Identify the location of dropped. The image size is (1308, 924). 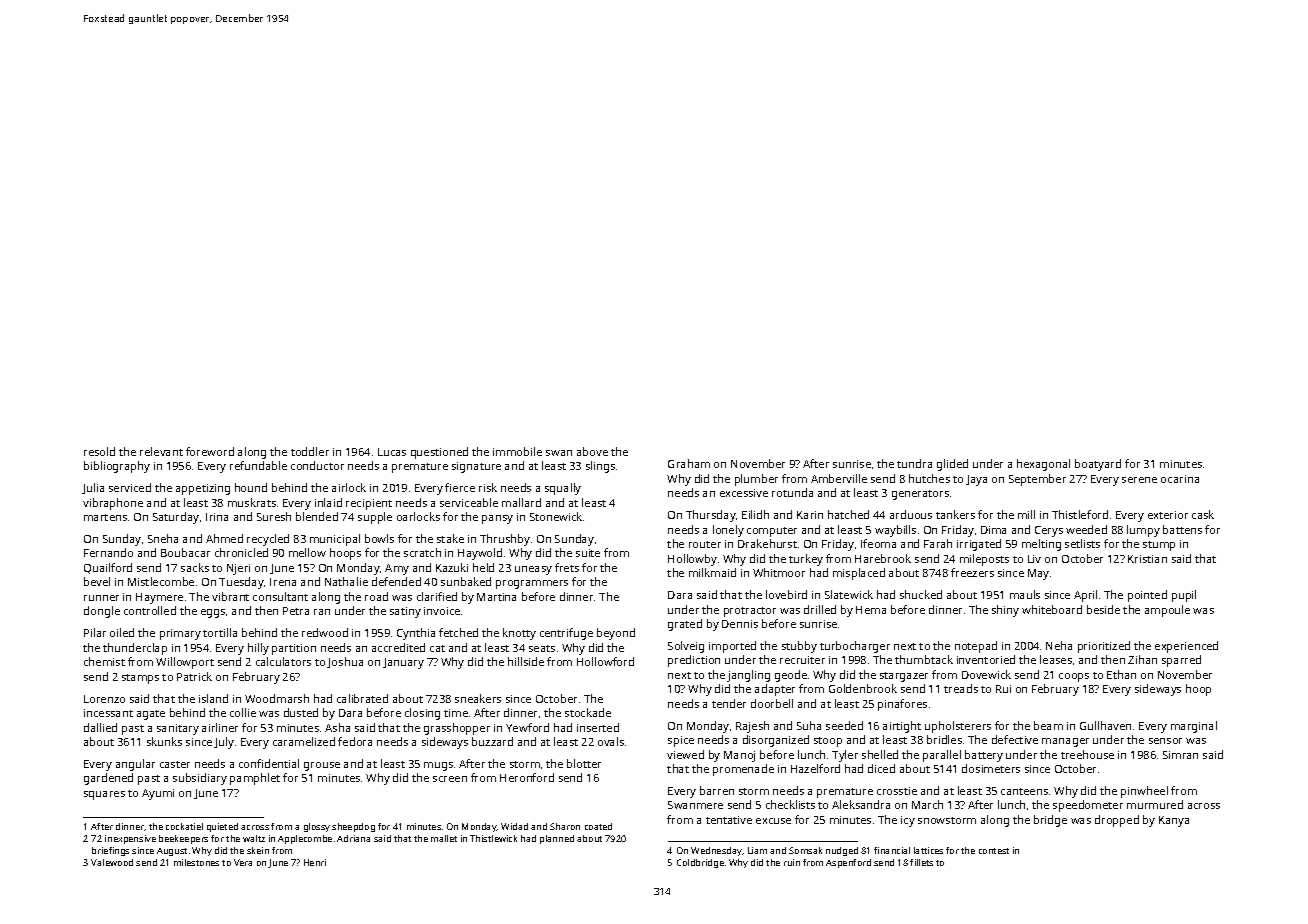
(1117, 821).
